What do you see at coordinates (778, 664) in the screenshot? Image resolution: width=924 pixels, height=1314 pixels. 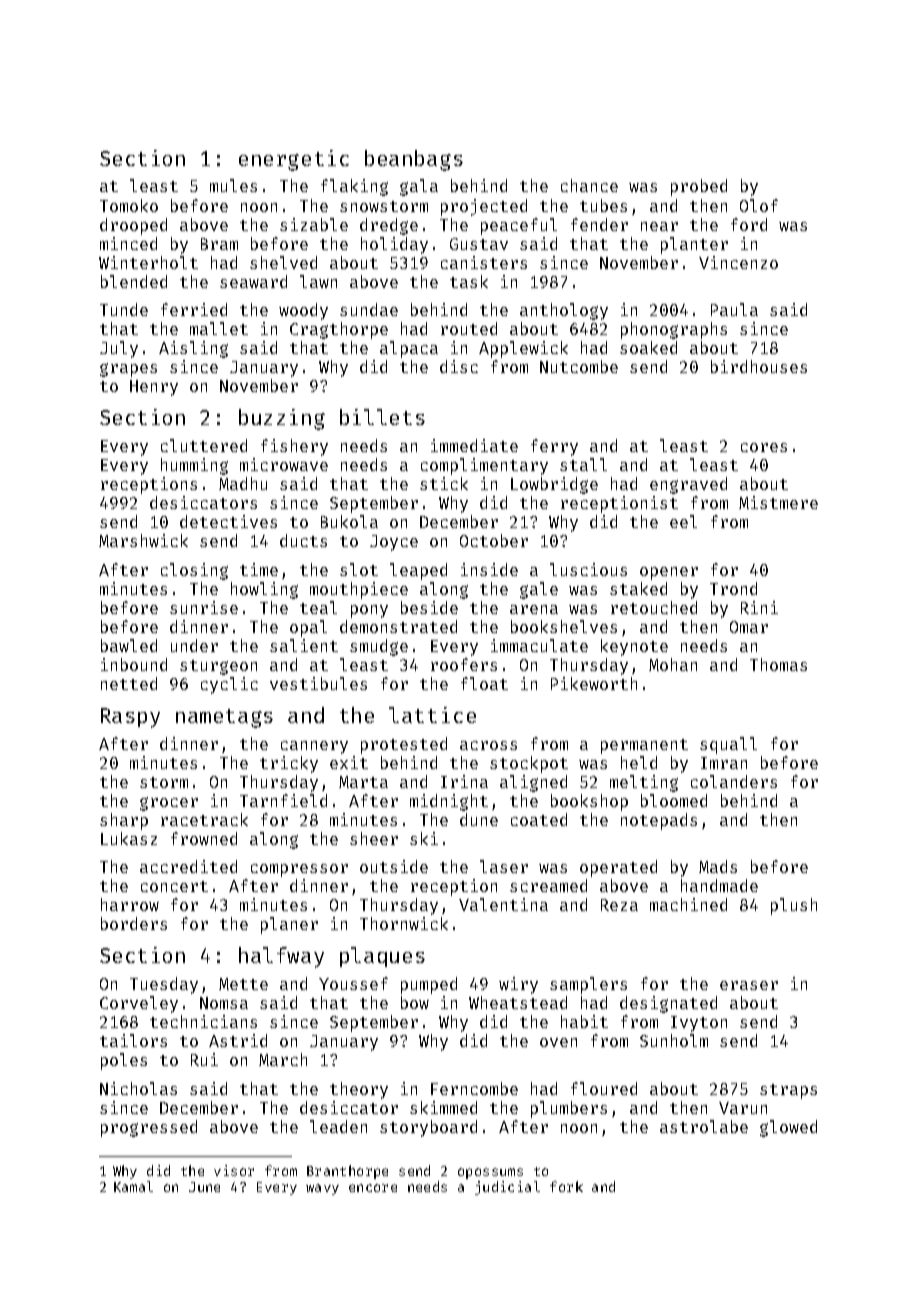 I see `Thomas` at bounding box center [778, 664].
